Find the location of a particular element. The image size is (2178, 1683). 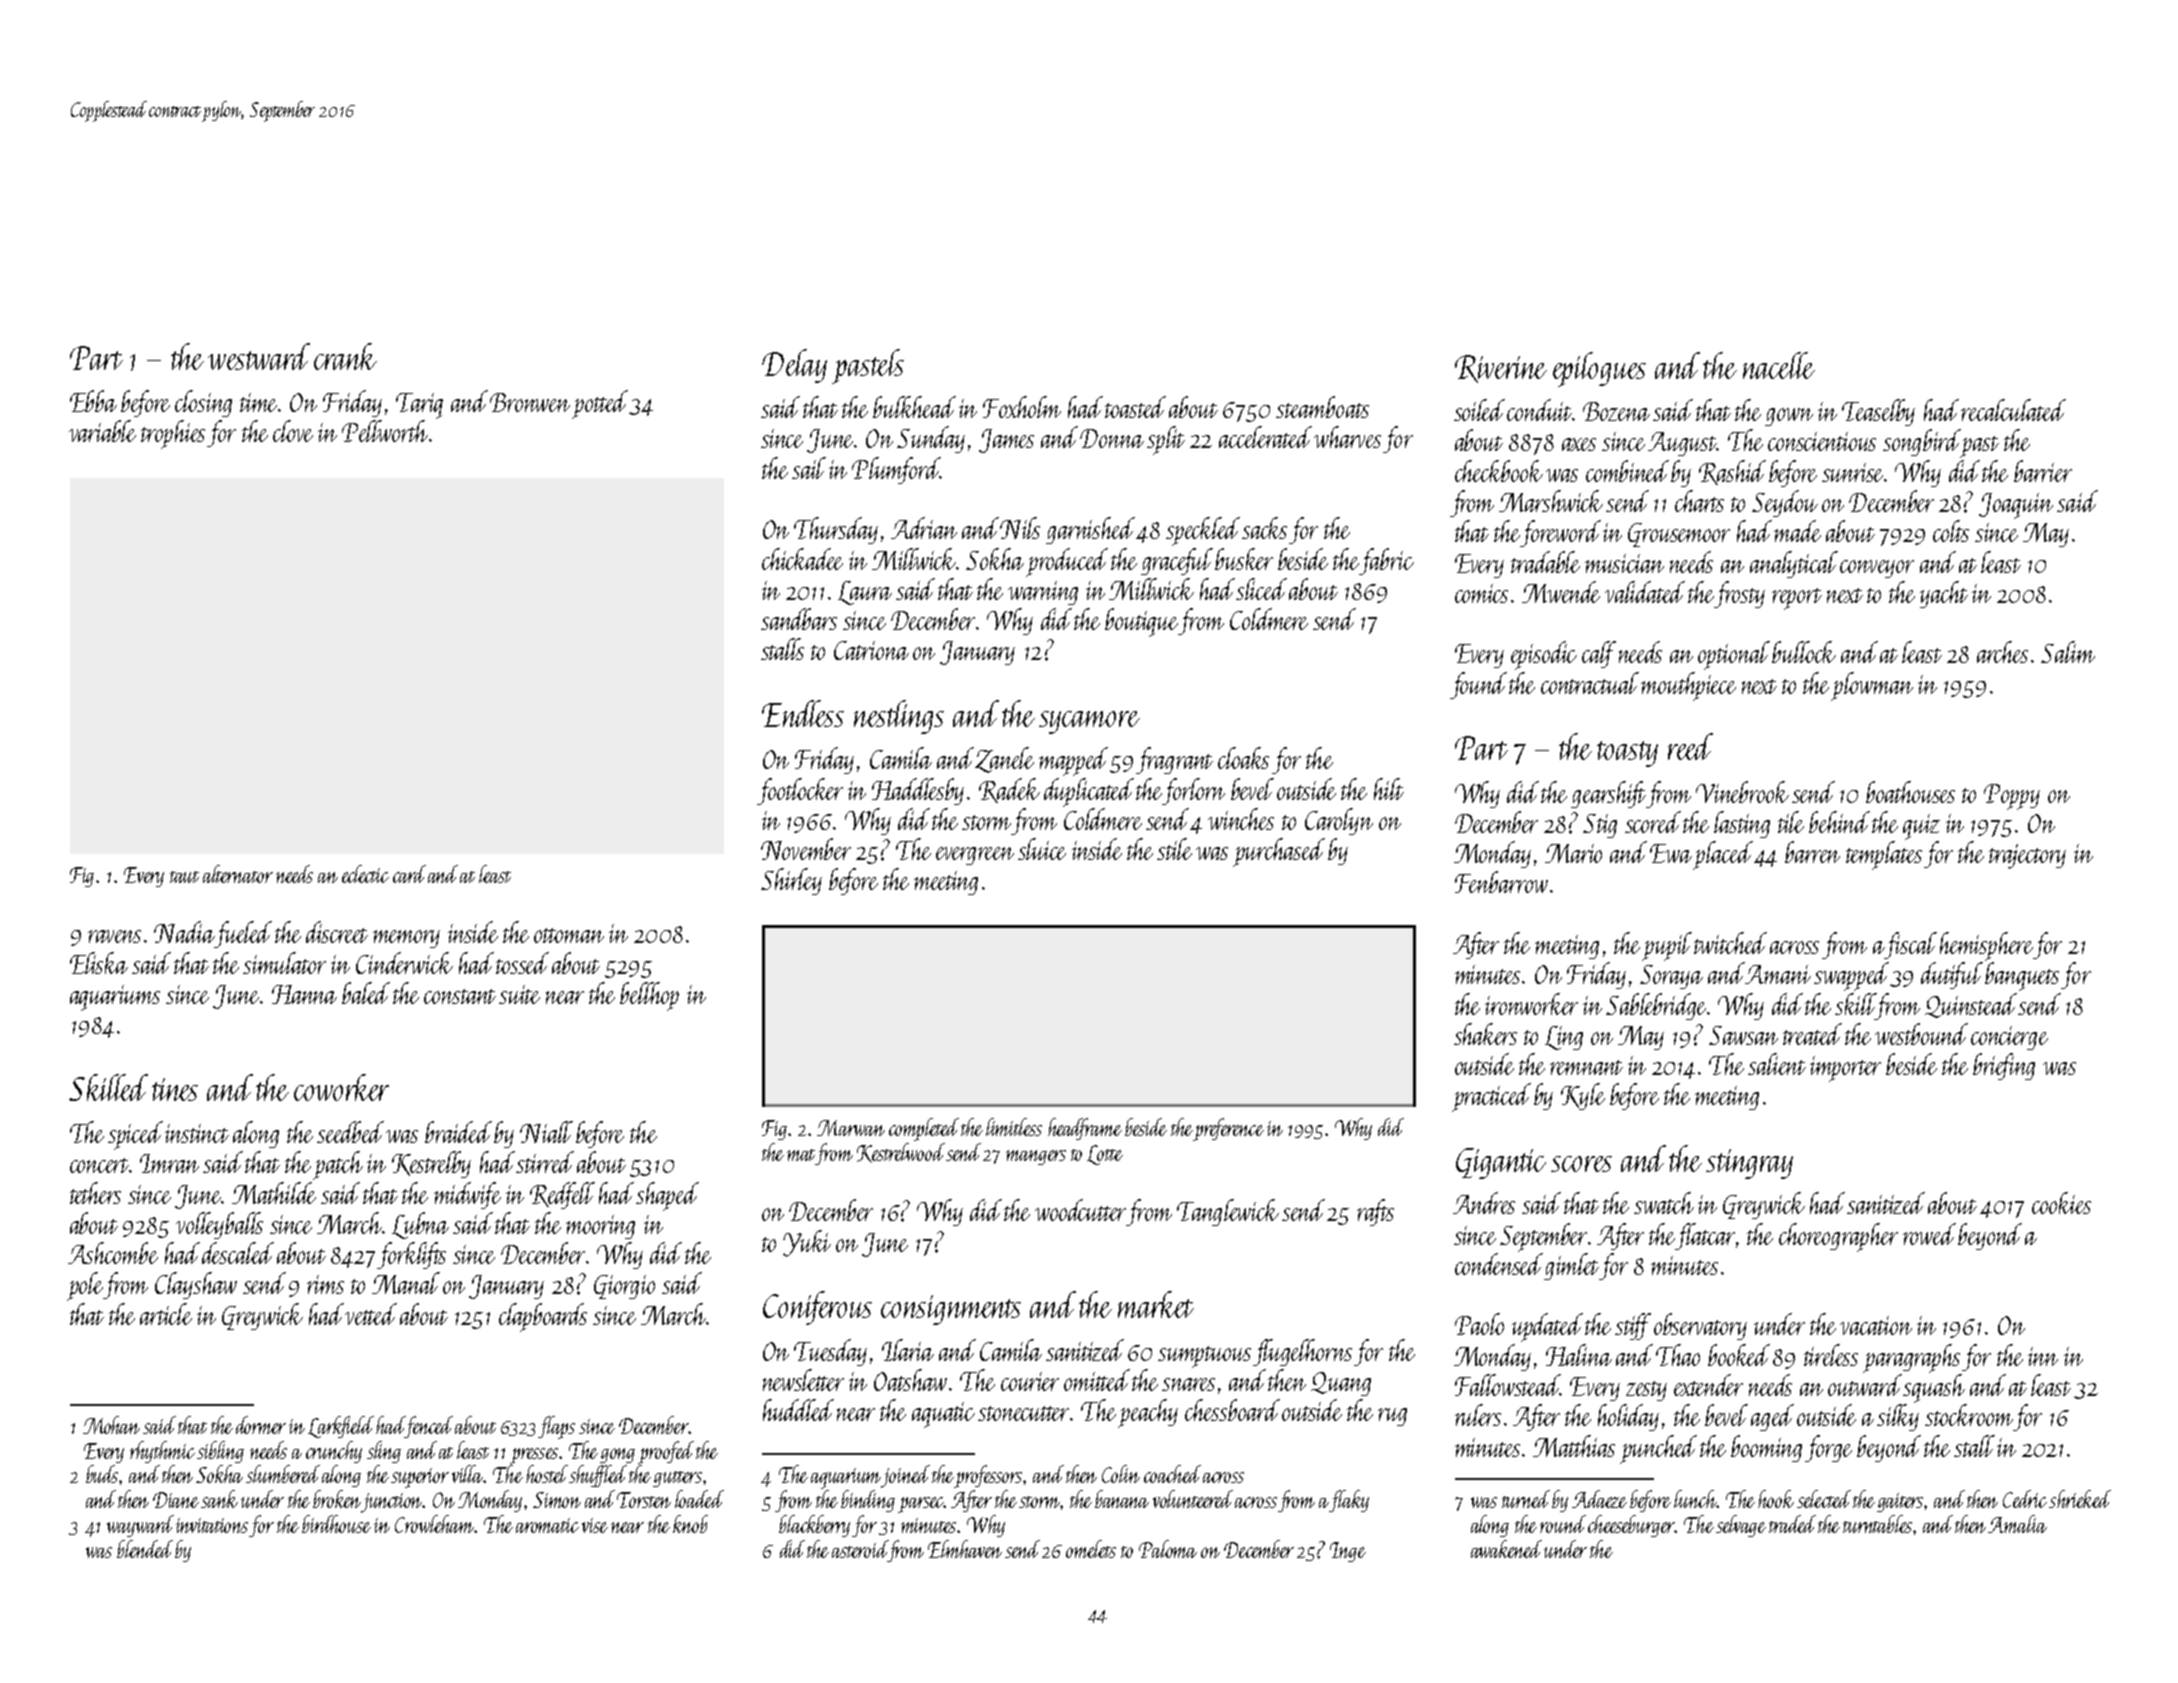

Haddlesby is located at coordinates (918, 791).
